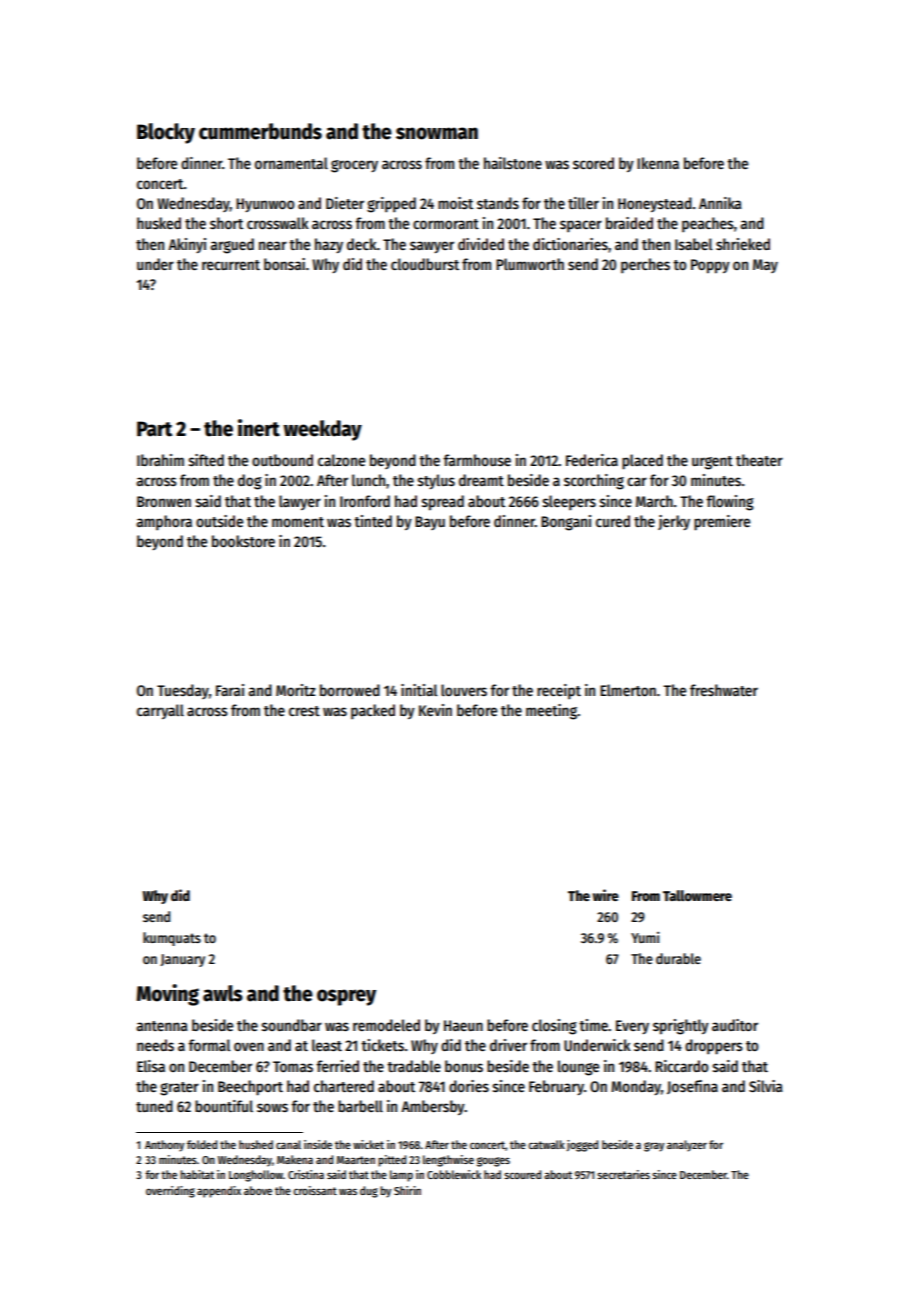 The image size is (924, 1314). Describe the element at coordinates (170, 1192) in the page. I see `overriding` at that location.
